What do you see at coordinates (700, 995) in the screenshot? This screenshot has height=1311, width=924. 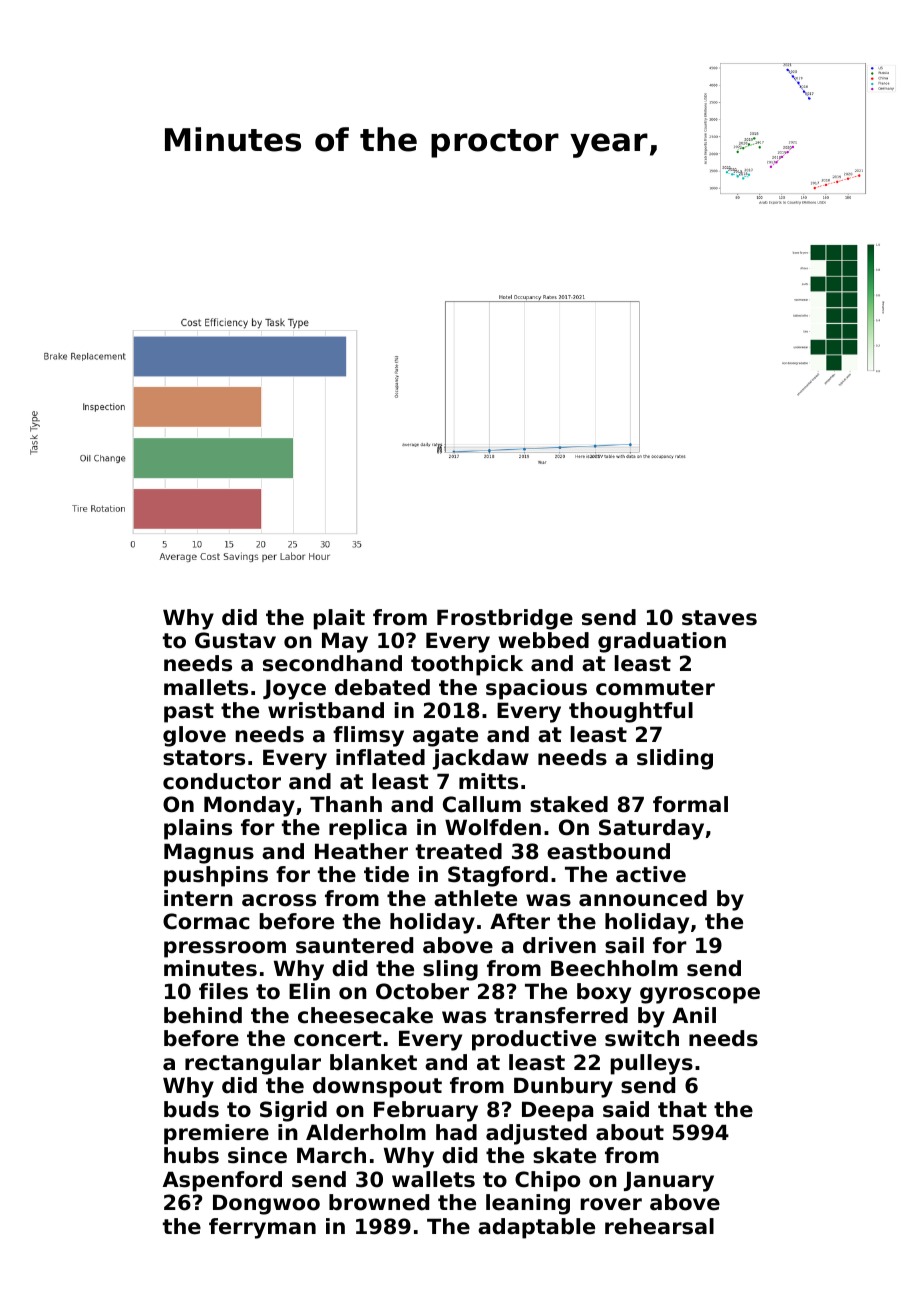 I see `gyroscope` at bounding box center [700, 995].
